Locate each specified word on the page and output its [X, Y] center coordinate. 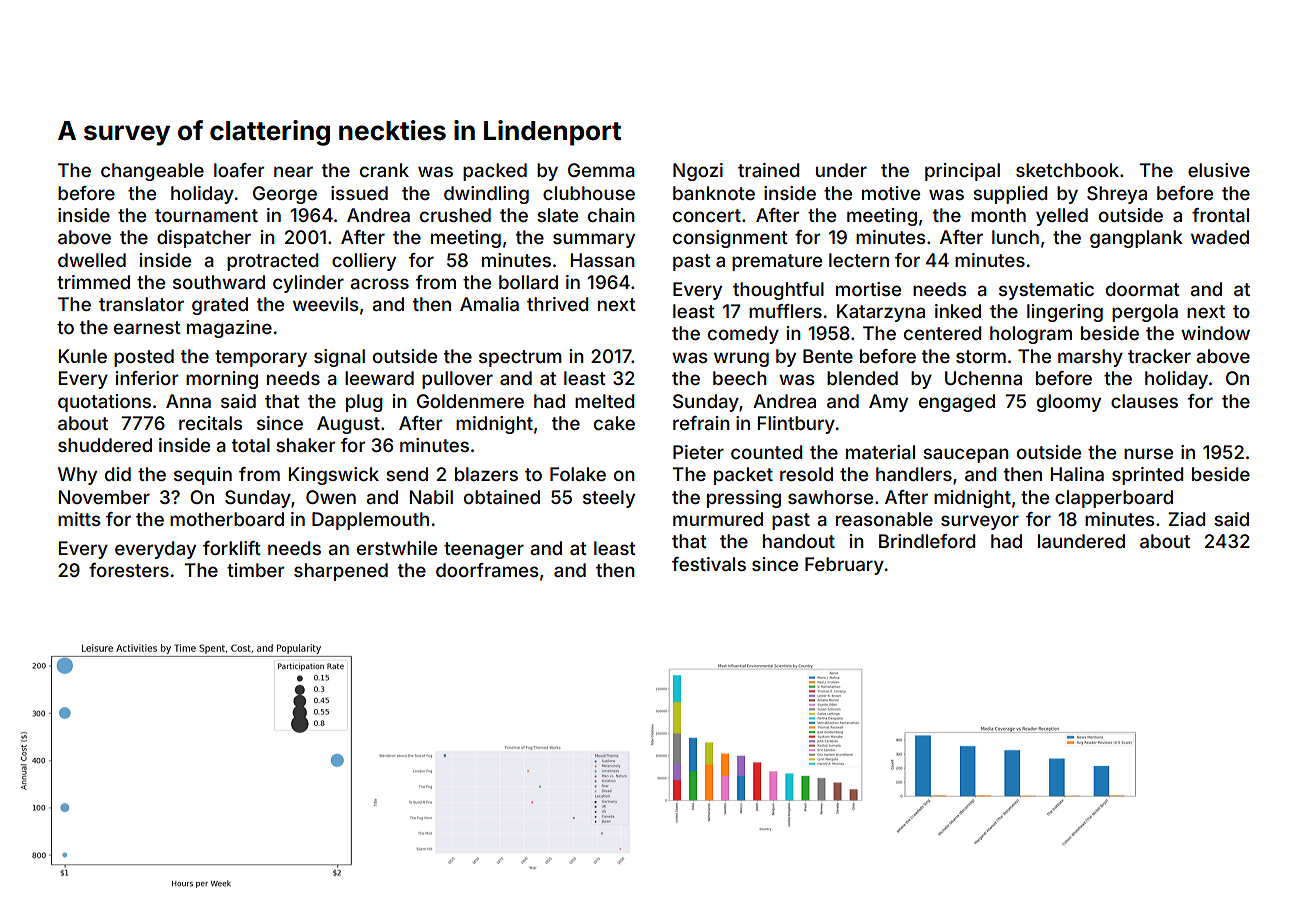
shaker [305, 445]
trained [769, 170]
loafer [239, 170]
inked [958, 311]
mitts [79, 519]
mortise [868, 289]
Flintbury [796, 425]
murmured [718, 519]
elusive [1219, 170]
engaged [957, 403]
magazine [229, 329]
